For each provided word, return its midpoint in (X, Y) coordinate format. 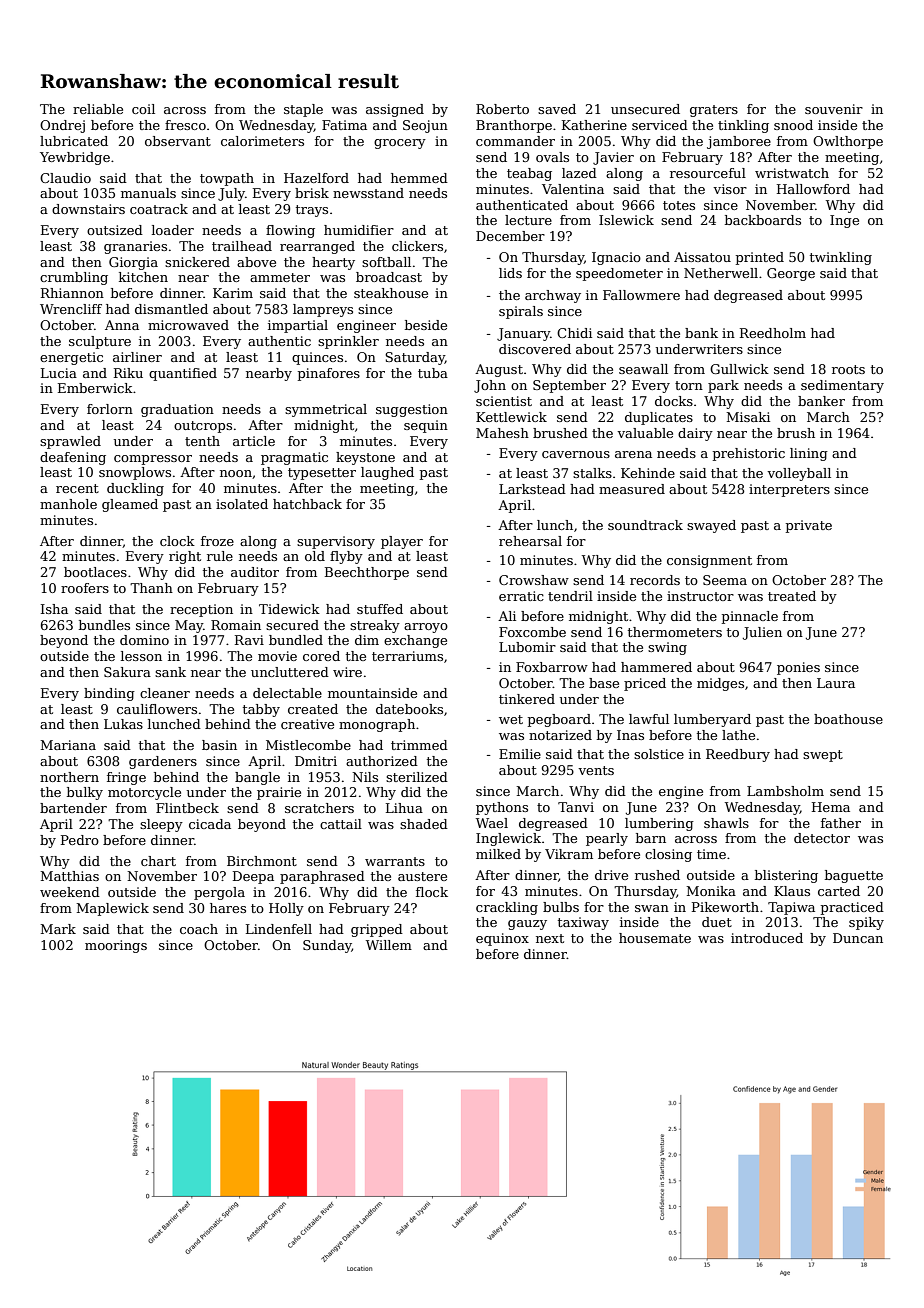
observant (178, 141)
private (809, 526)
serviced (660, 125)
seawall (643, 369)
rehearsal (530, 541)
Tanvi (576, 807)
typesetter (322, 474)
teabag (529, 174)
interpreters (789, 490)
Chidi (574, 333)
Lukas (123, 724)
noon (236, 473)
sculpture (100, 342)
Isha (54, 609)
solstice (659, 754)
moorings (116, 946)
